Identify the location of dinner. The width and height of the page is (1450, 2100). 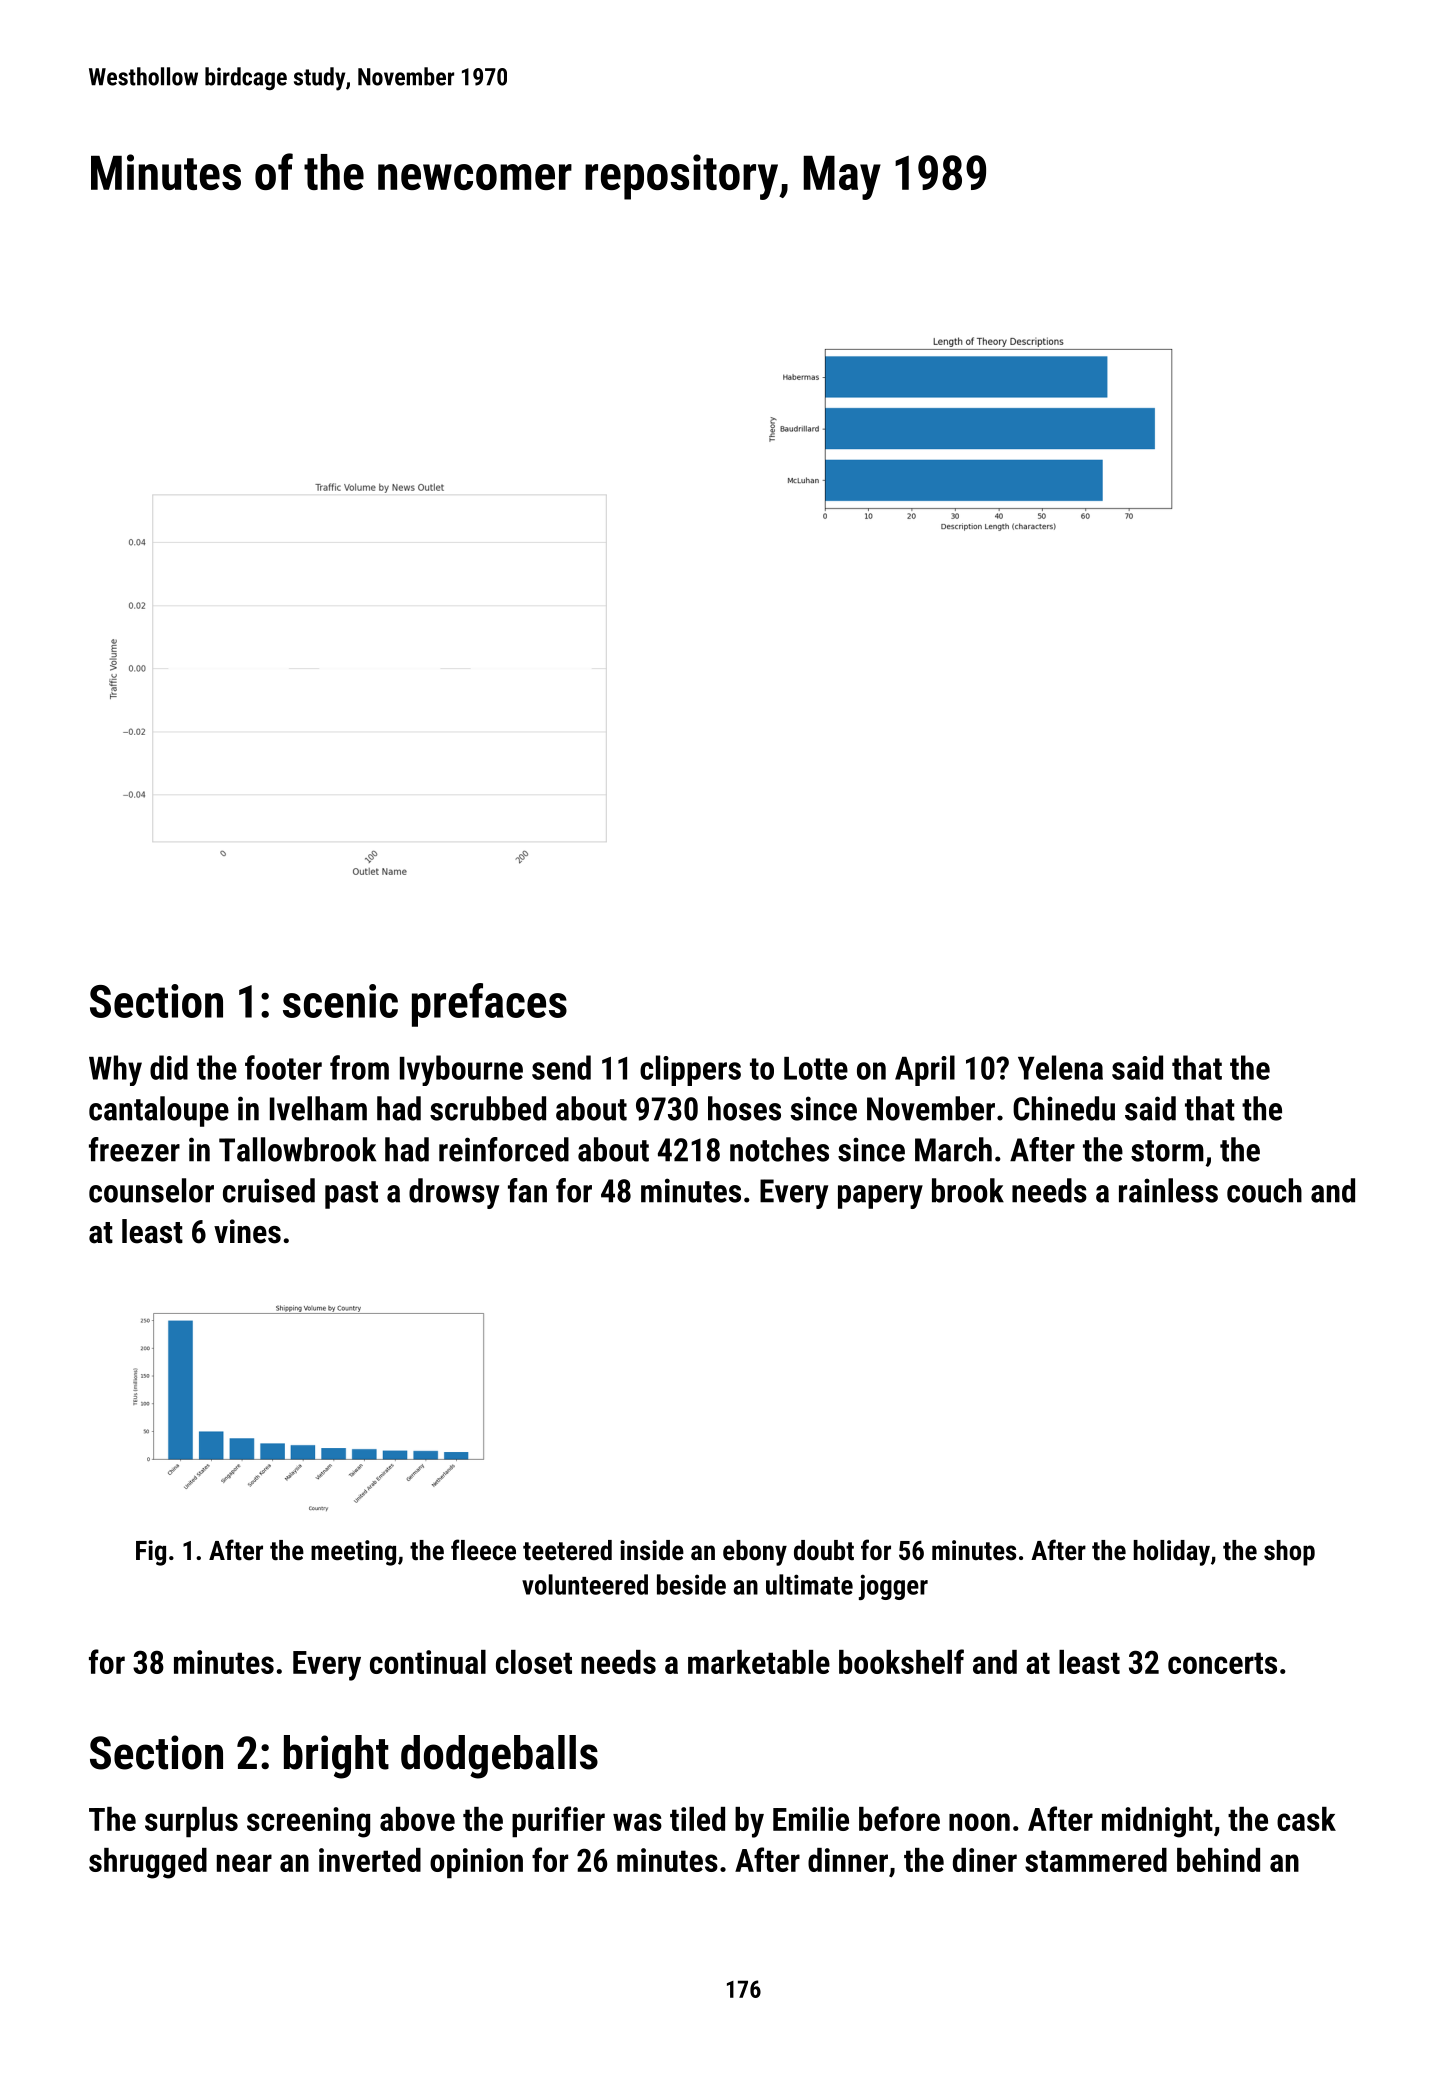
(848, 1860).
